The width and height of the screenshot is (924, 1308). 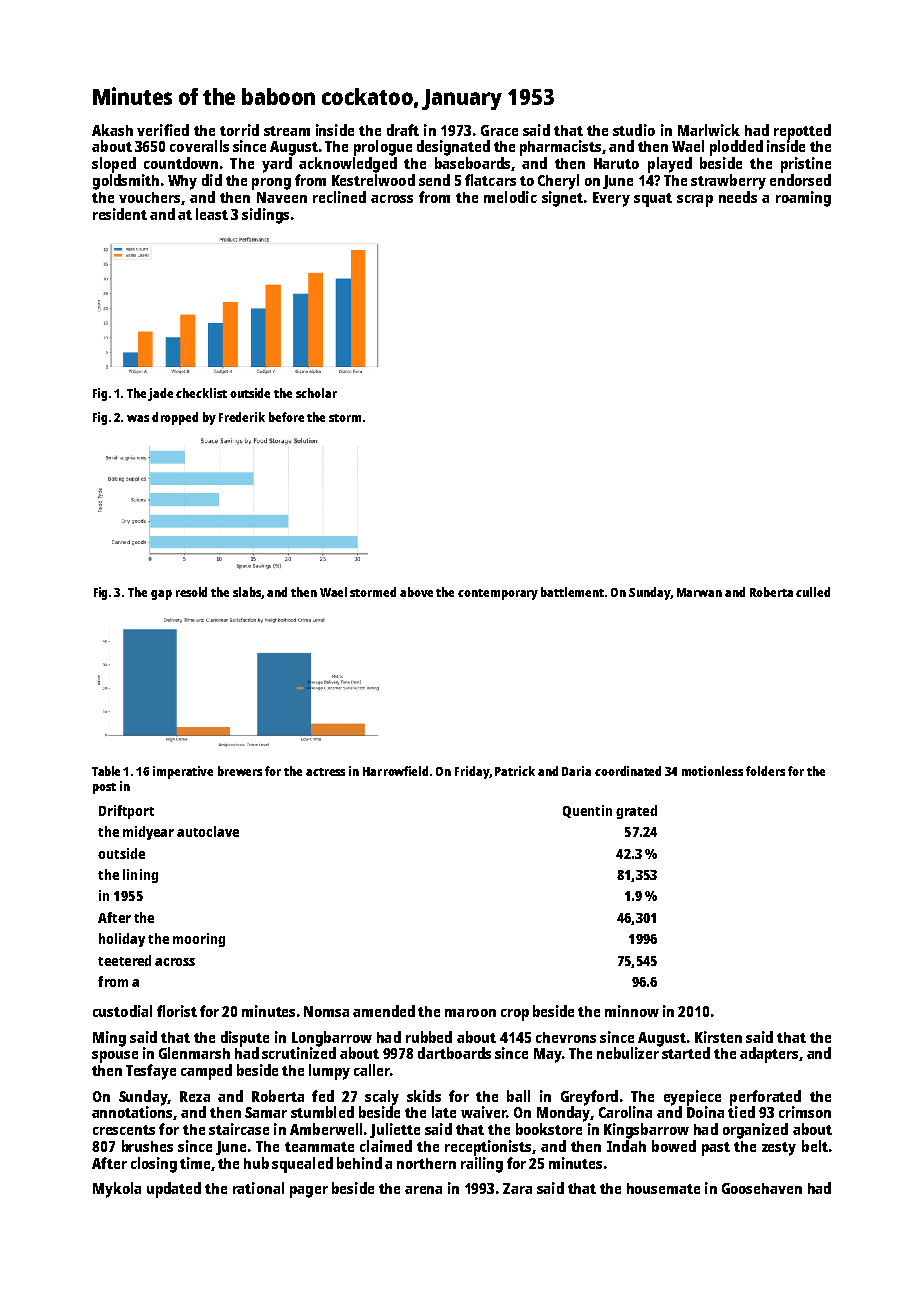 I want to click on crescents, so click(x=124, y=1130).
